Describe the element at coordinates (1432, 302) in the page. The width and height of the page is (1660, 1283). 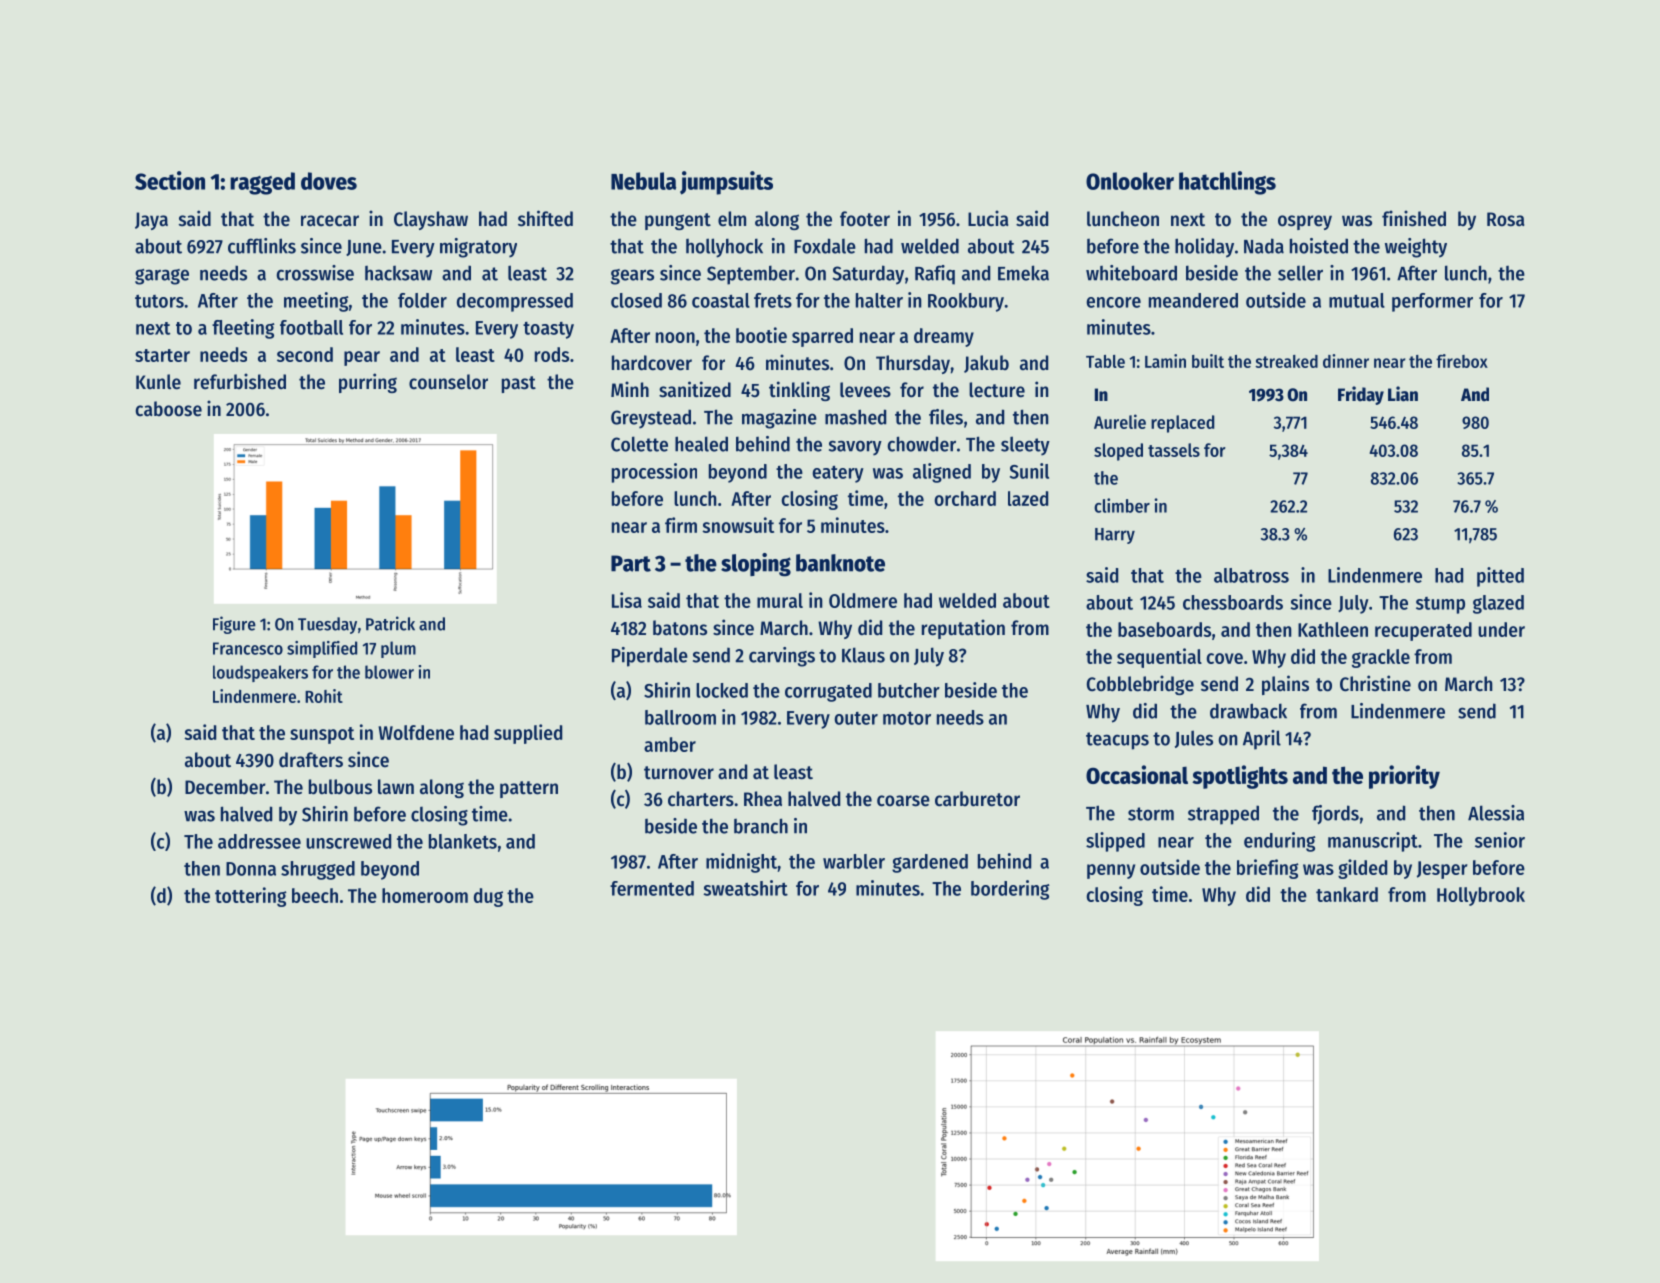
I see `performer` at that location.
